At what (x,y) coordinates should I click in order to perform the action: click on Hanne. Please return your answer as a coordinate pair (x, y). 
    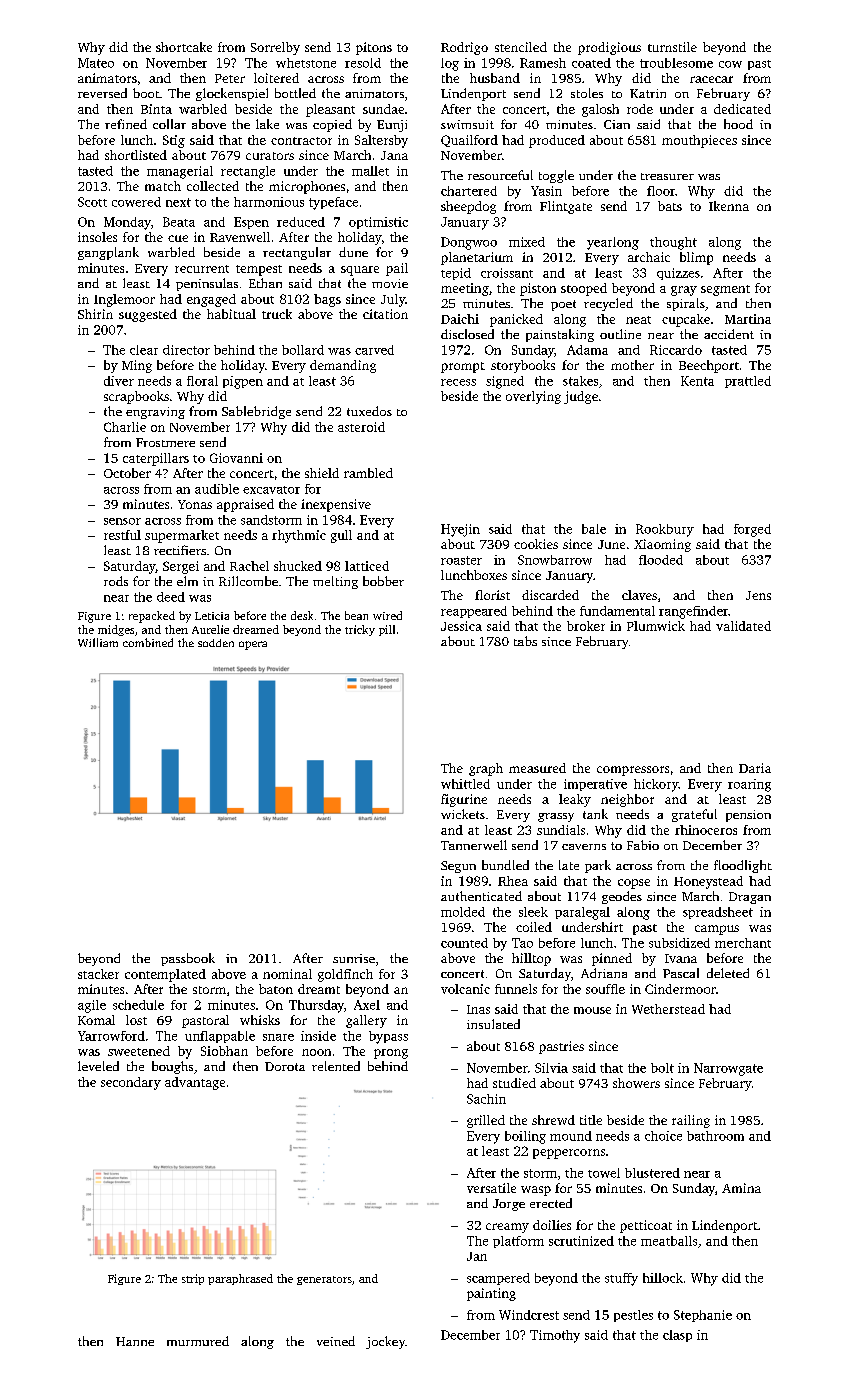
    Looking at the image, I should click on (135, 1341).
